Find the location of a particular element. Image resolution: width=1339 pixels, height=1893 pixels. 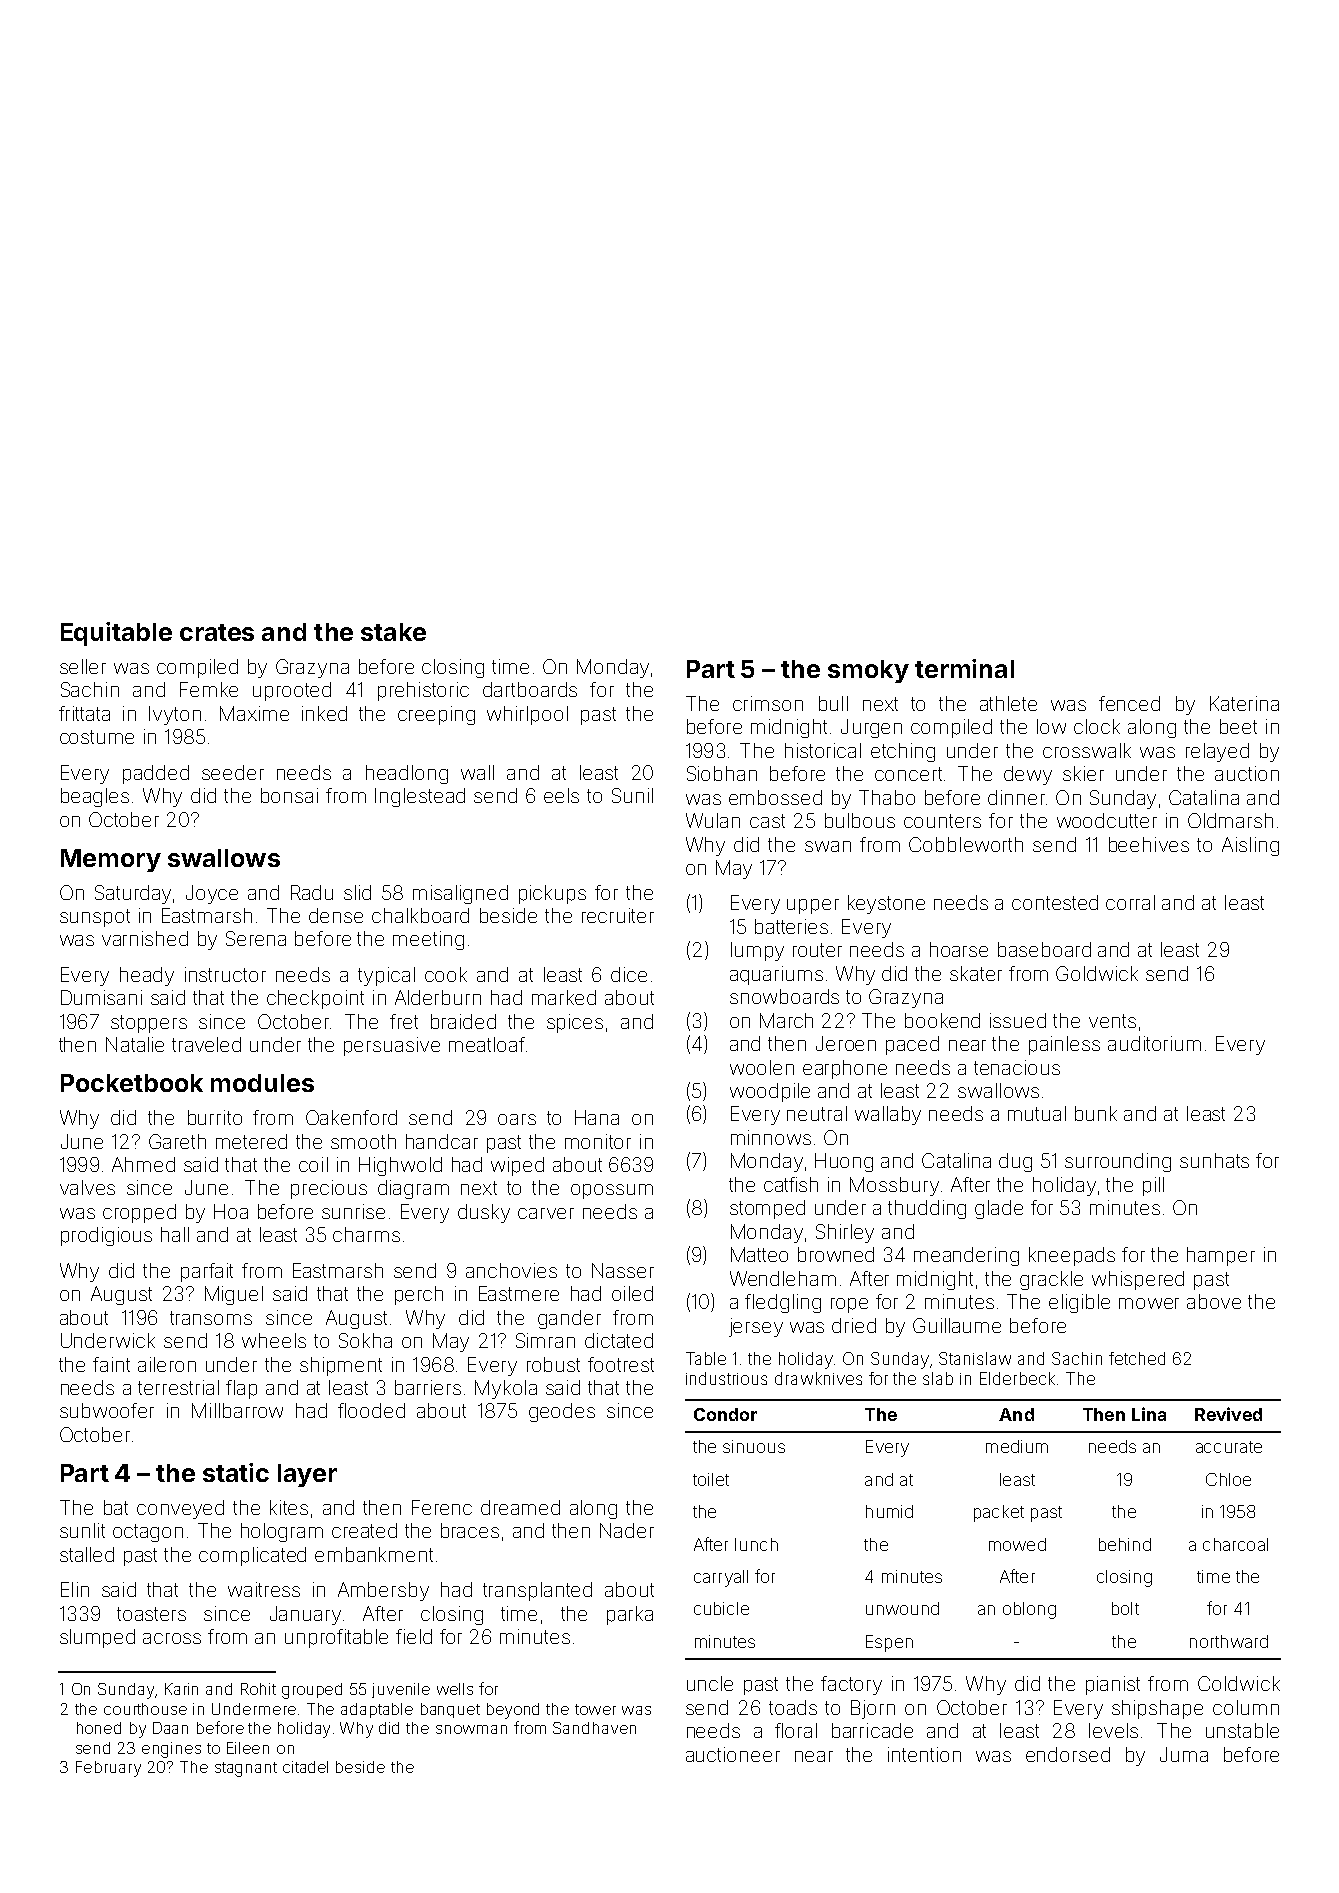

Simran is located at coordinates (545, 1340).
